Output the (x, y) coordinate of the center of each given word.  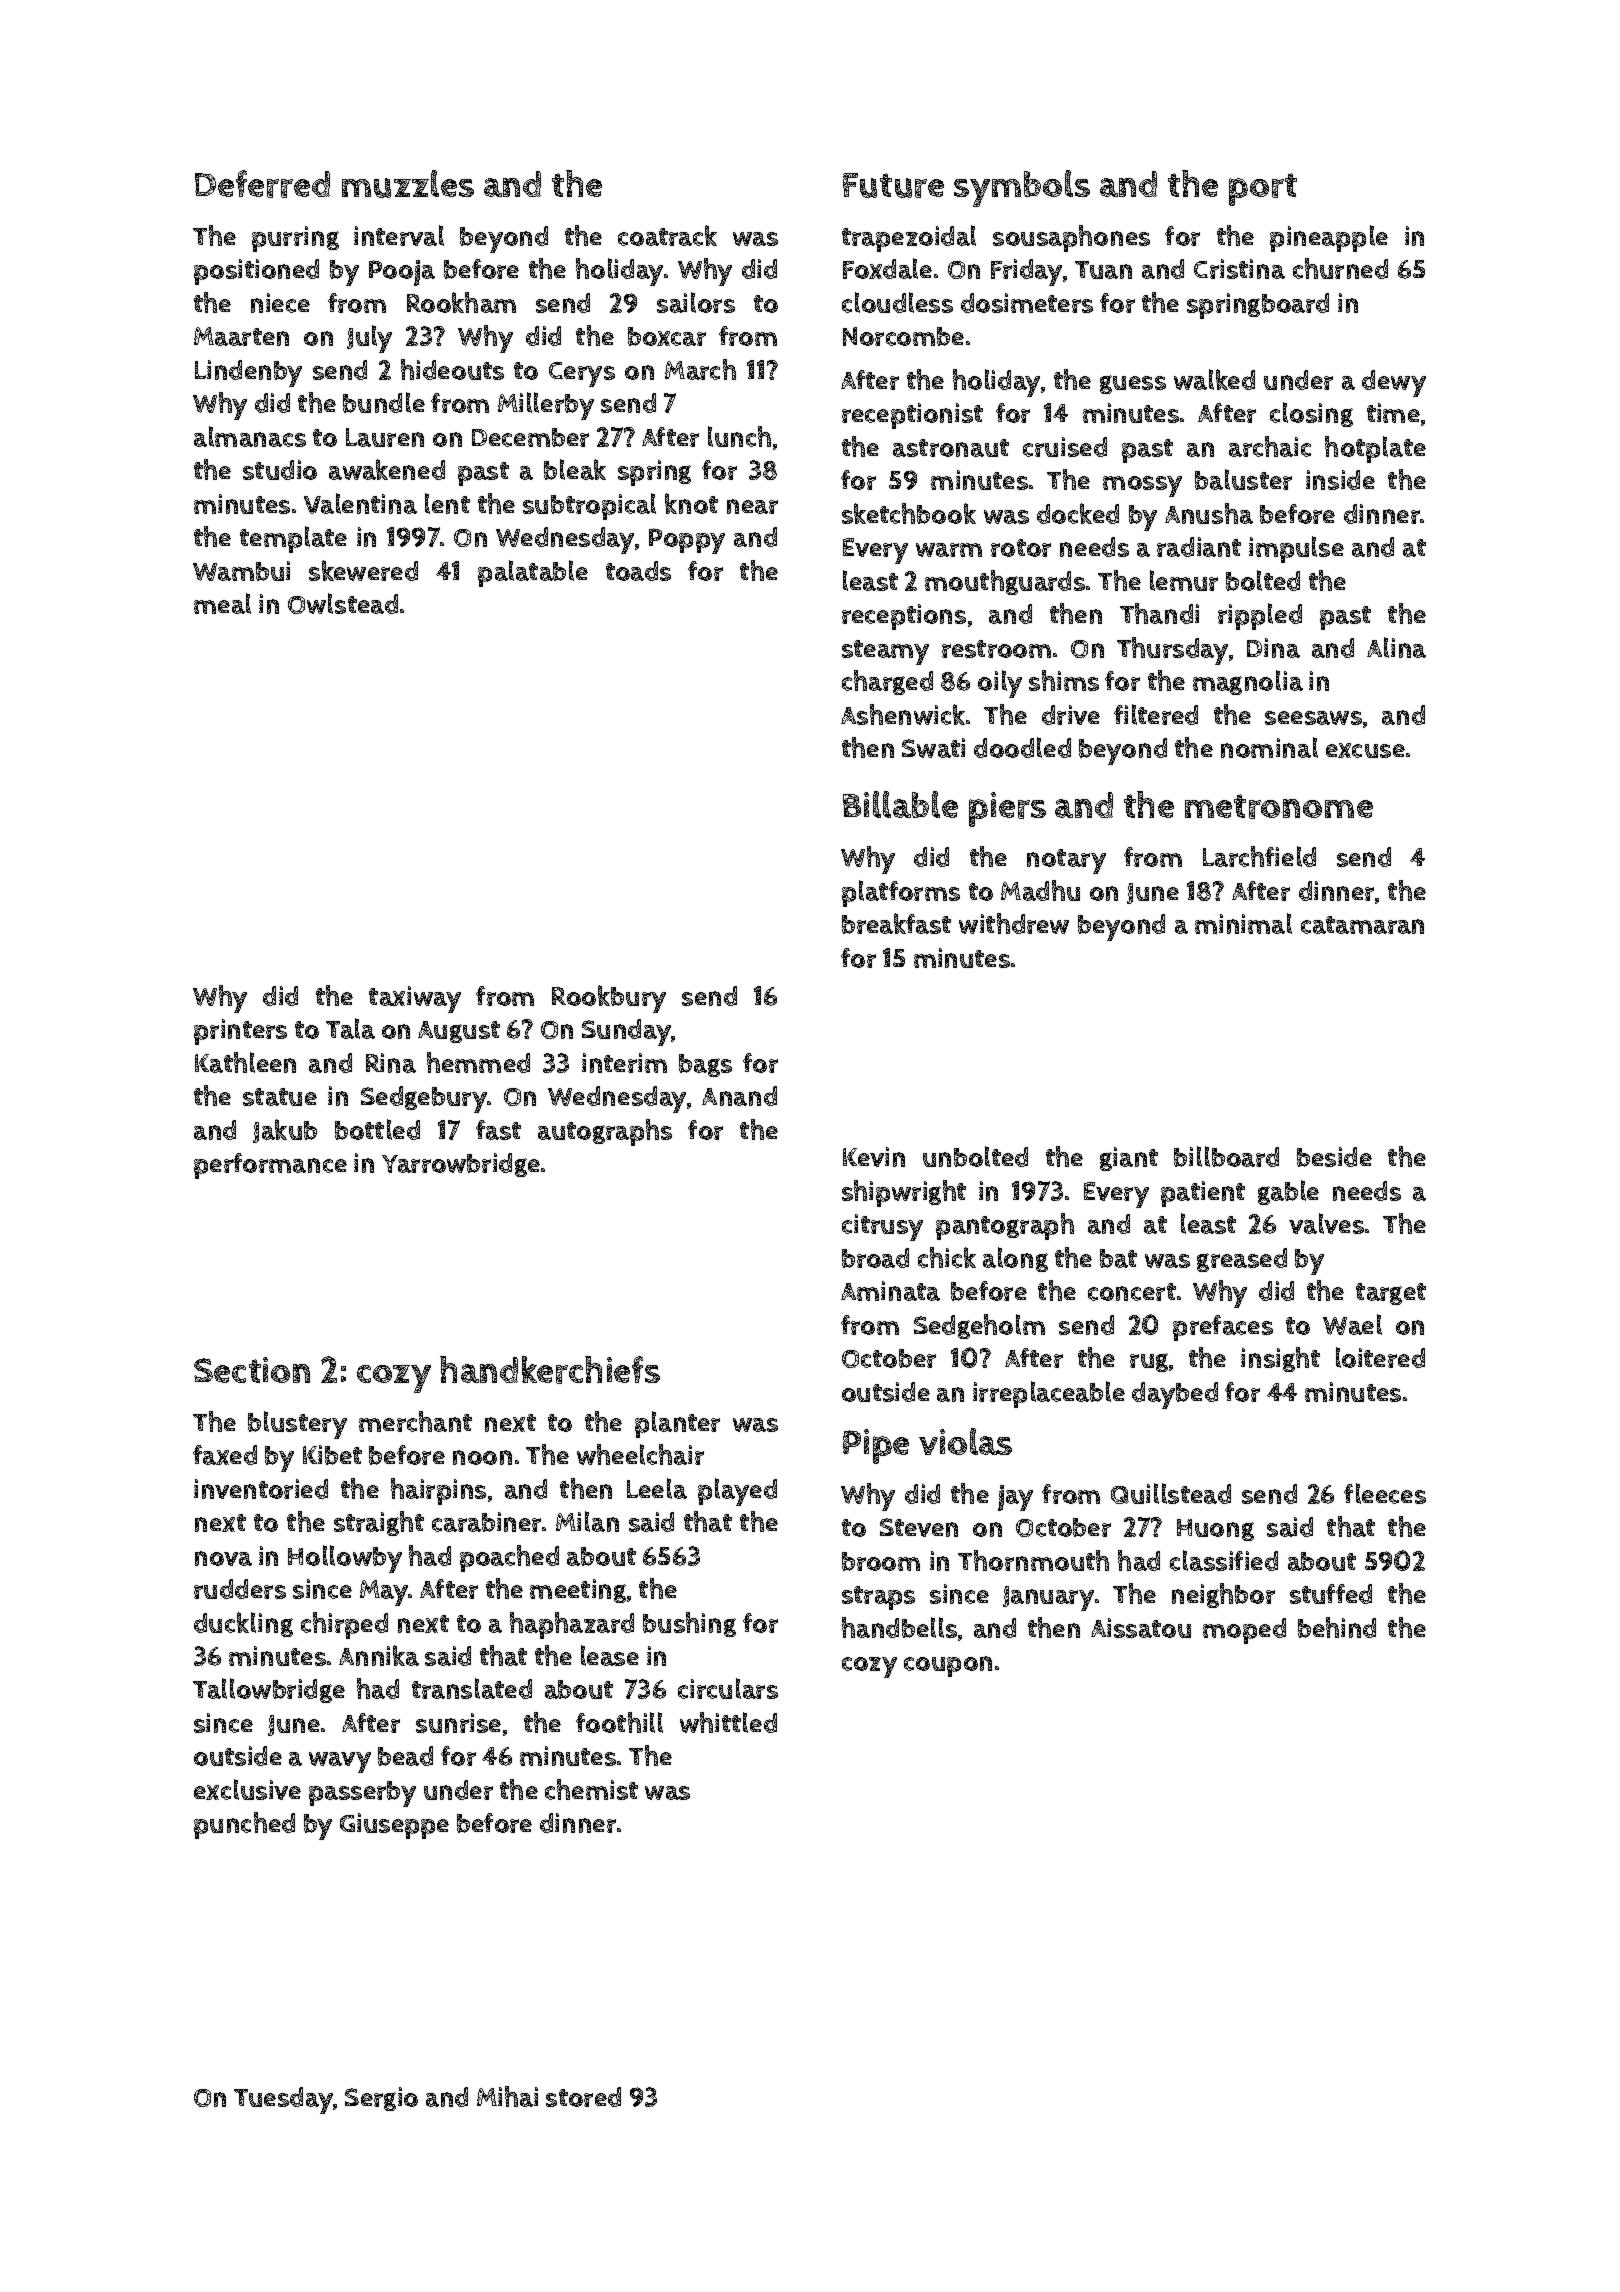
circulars (728, 1688)
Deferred (262, 184)
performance (270, 1166)
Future (893, 185)
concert (1132, 1292)
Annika (379, 1655)
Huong (1215, 1530)
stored (583, 2097)
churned (1340, 268)
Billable (900, 804)
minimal (1243, 923)
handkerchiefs (550, 1370)
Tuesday (284, 2100)
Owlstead (343, 603)
